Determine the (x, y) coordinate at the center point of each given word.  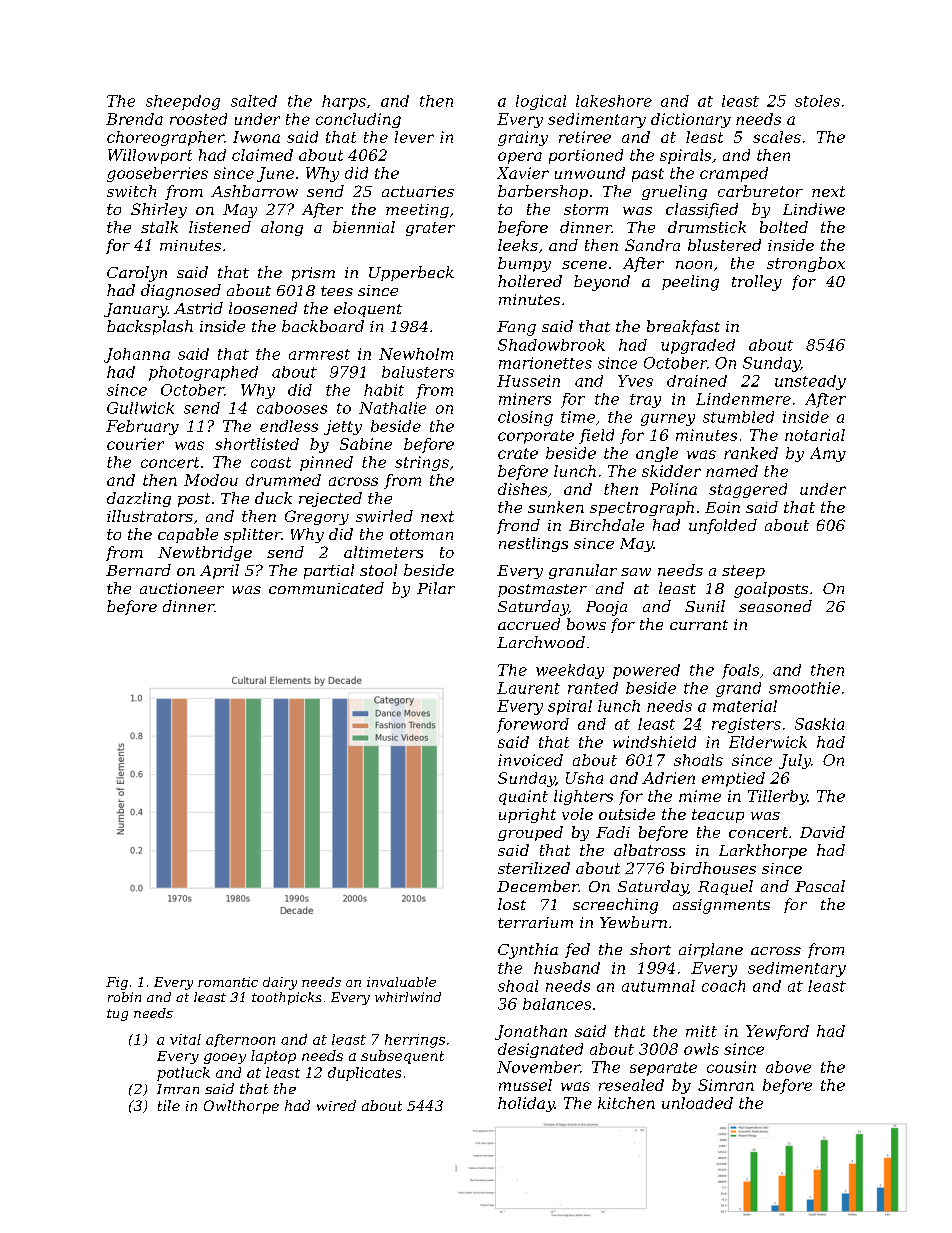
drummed (283, 480)
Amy (828, 454)
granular (583, 571)
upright (527, 815)
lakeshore (614, 101)
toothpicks (286, 998)
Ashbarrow (254, 191)
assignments (721, 906)
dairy (280, 983)
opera (520, 158)
